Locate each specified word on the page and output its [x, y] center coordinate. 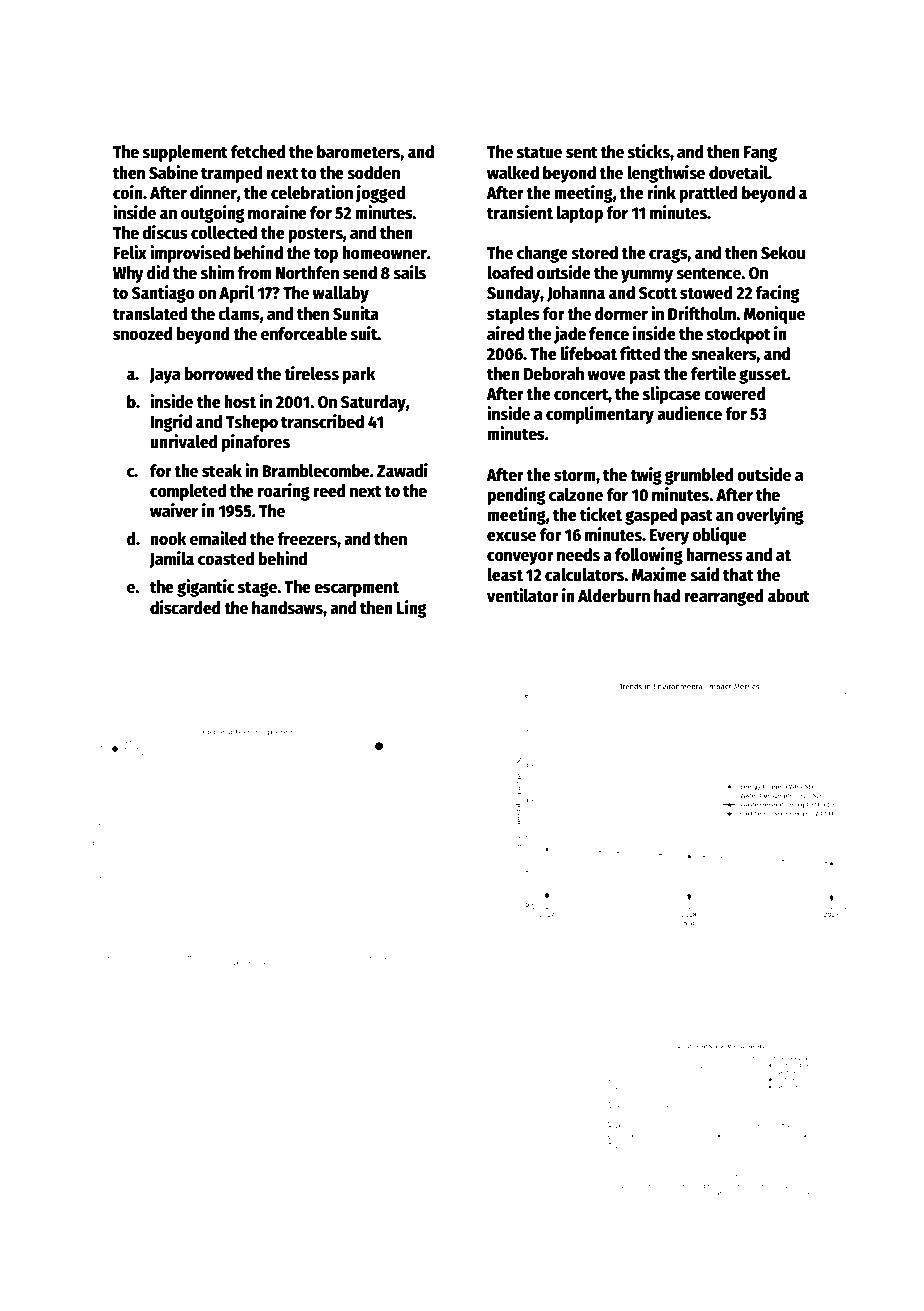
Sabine [173, 172]
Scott [658, 293]
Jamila [172, 559]
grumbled [699, 476]
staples [513, 315]
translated [150, 314]
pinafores [256, 443]
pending [516, 496]
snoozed [143, 334]
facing [777, 294]
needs [578, 555]
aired [505, 333]
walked [513, 173]
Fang [760, 154]
